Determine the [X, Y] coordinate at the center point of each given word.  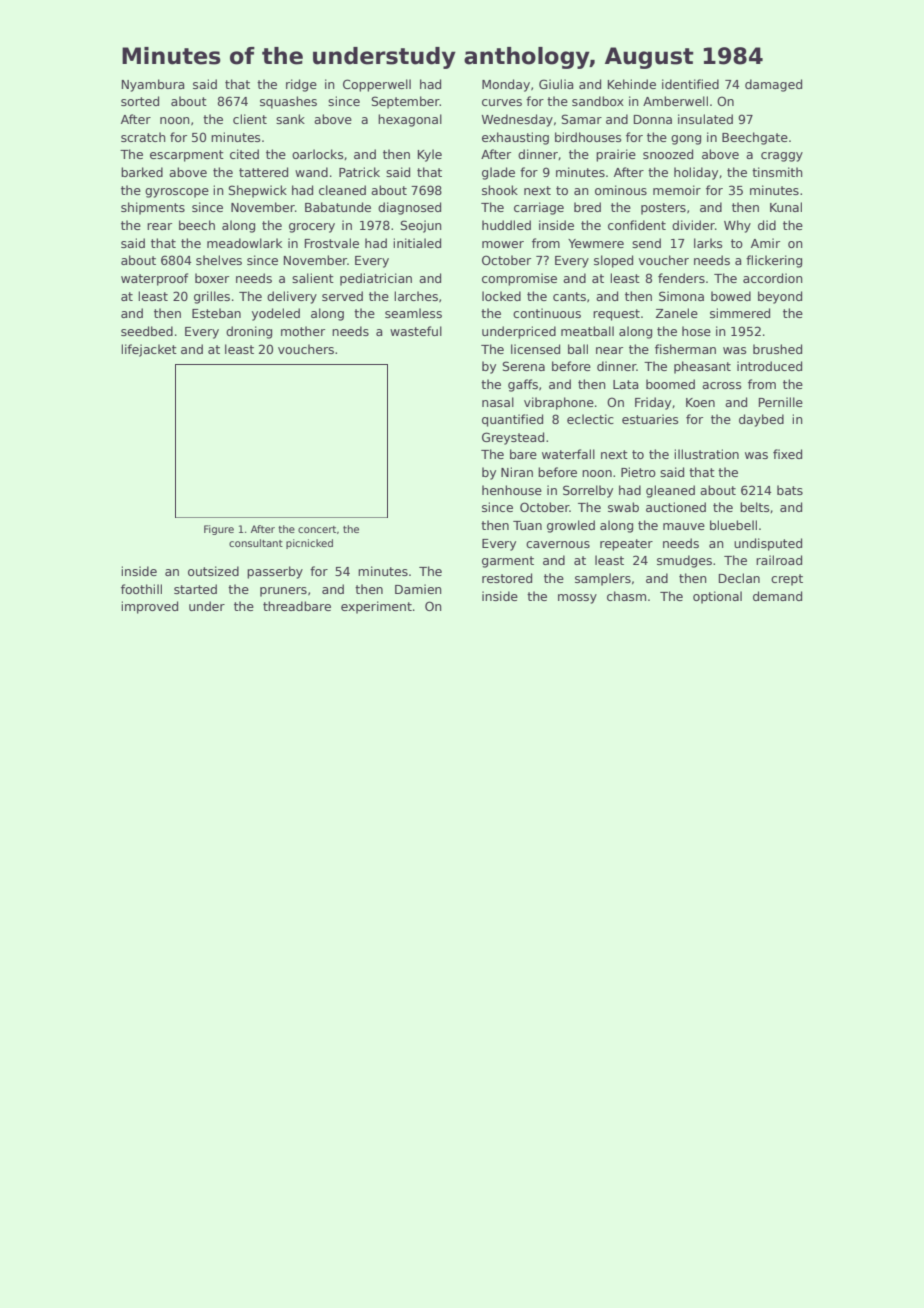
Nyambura [153, 85]
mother [303, 331]
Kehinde [632, 84]
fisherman [685, 349]
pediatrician [376, 279]
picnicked [309, 544]
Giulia [556, 84]
